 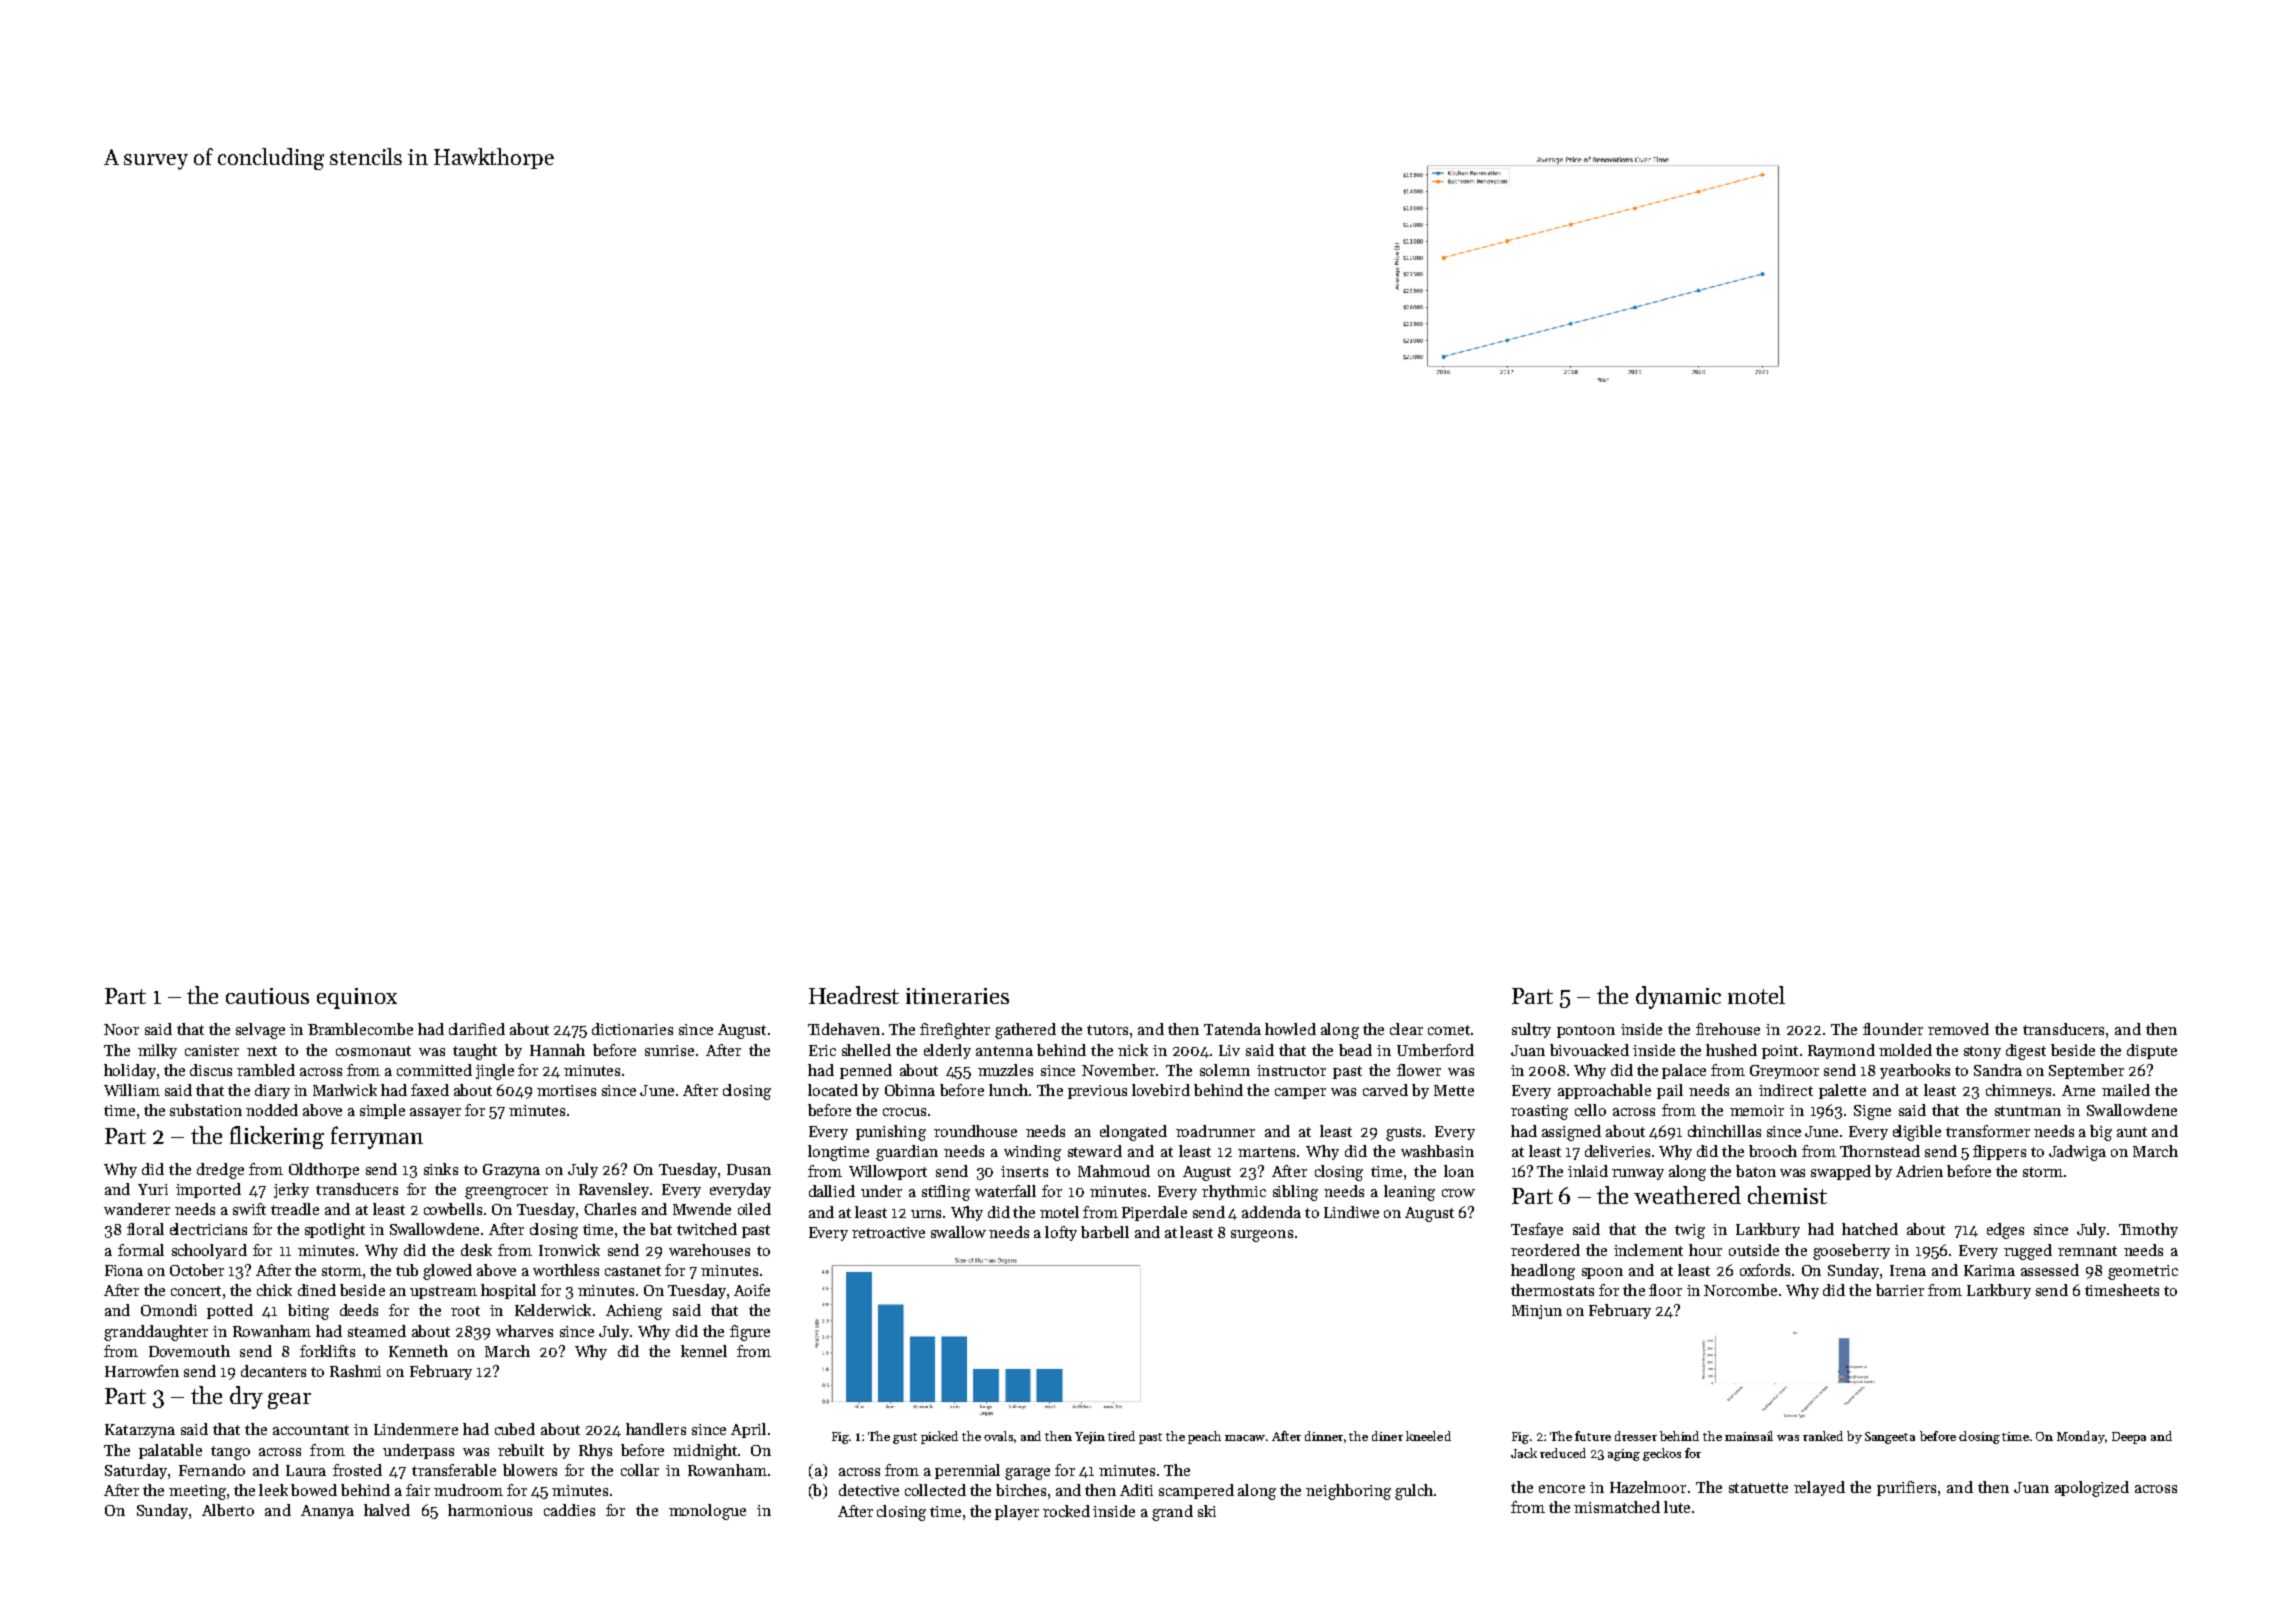 What do you see at coordinates (1677, 1507) in the screenshot?
I see `lute` at bounding box center [1677, 1507].
